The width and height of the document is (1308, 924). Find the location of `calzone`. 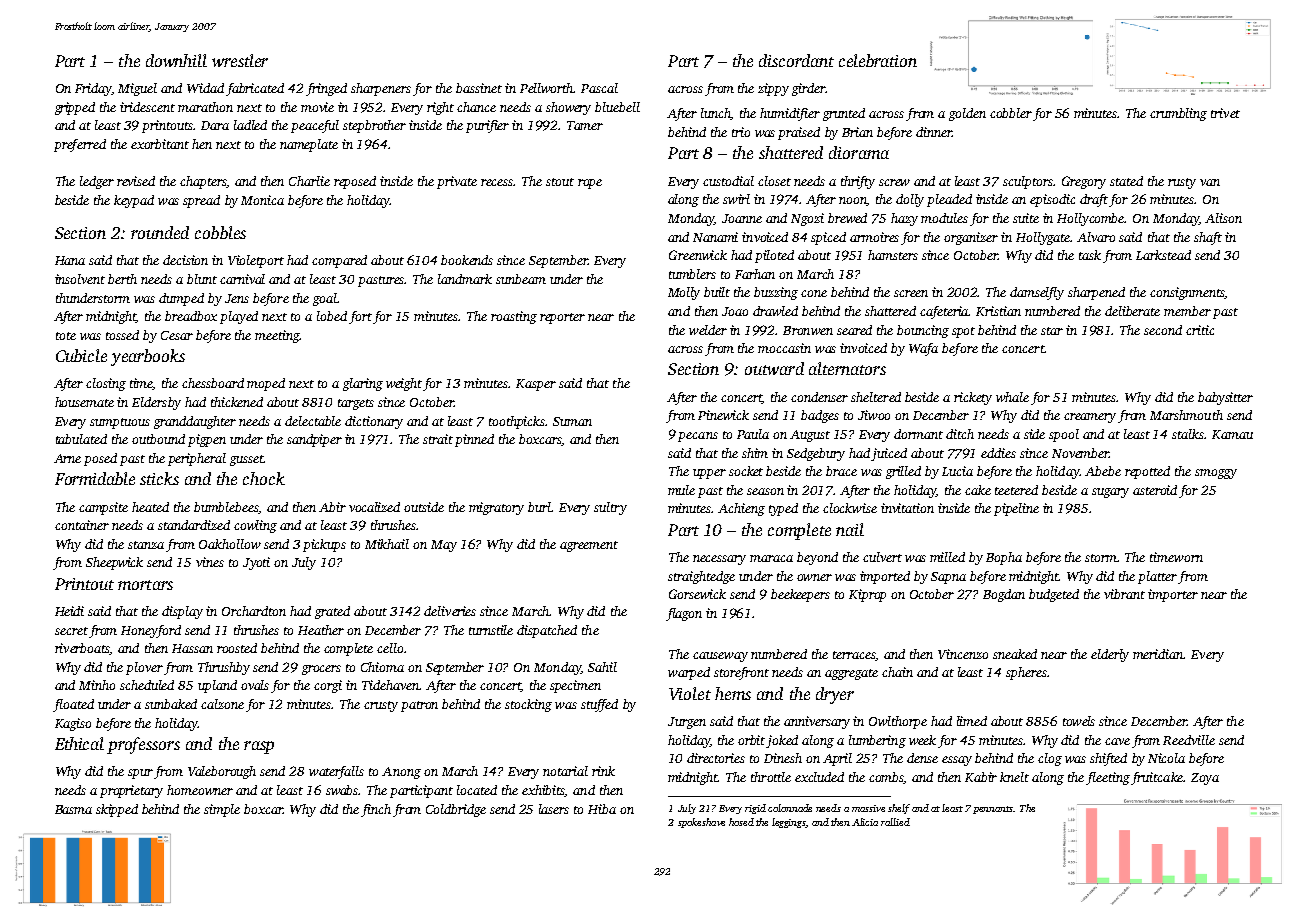

calzone is located at coordinates (222, 704).
